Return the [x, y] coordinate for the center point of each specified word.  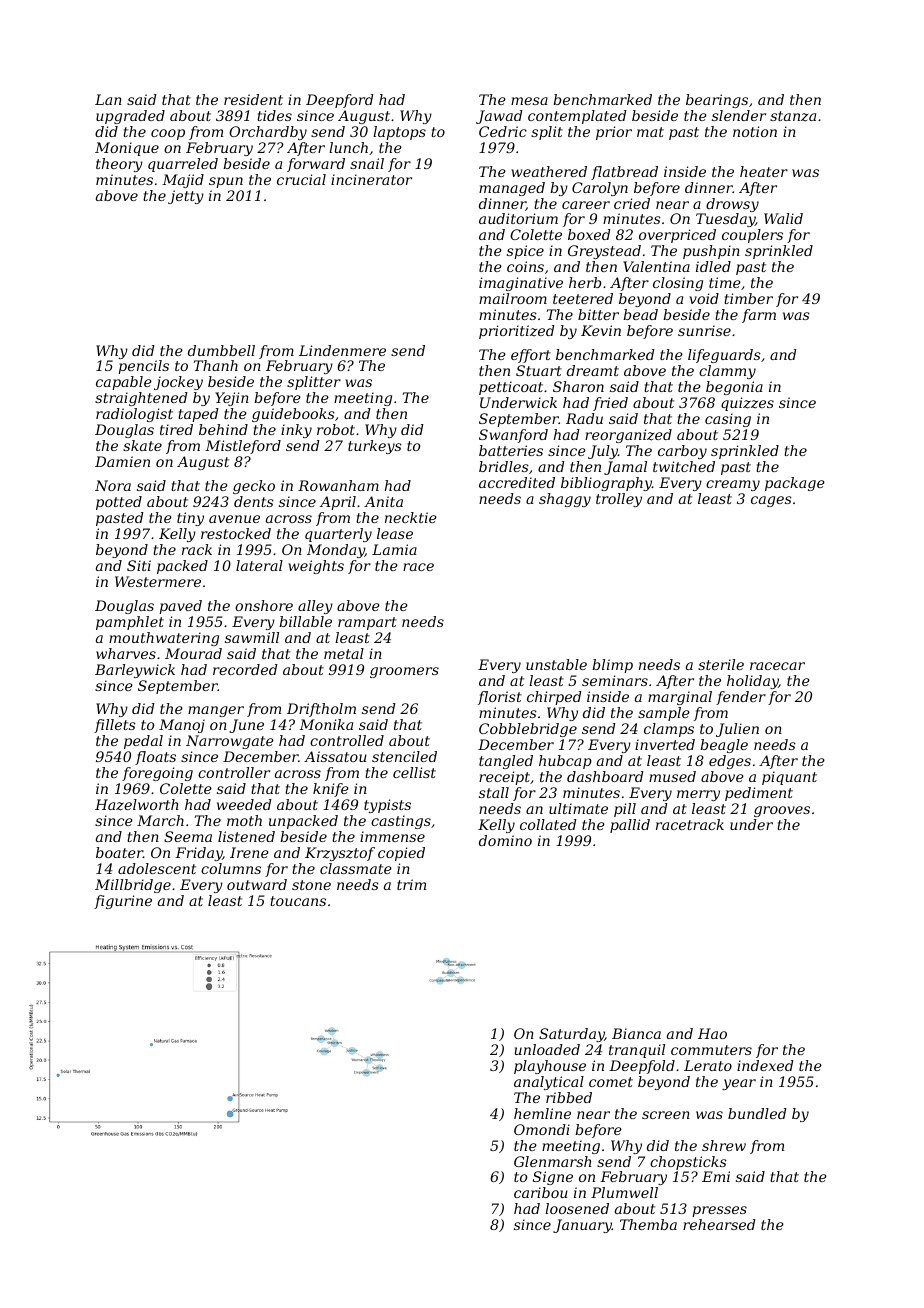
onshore [264, 605]
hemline [542, 1113]
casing [728, 420]
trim [411, 884]
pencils [143, 367]
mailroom [513, 298]
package [795, 484]
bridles [504, 466]
